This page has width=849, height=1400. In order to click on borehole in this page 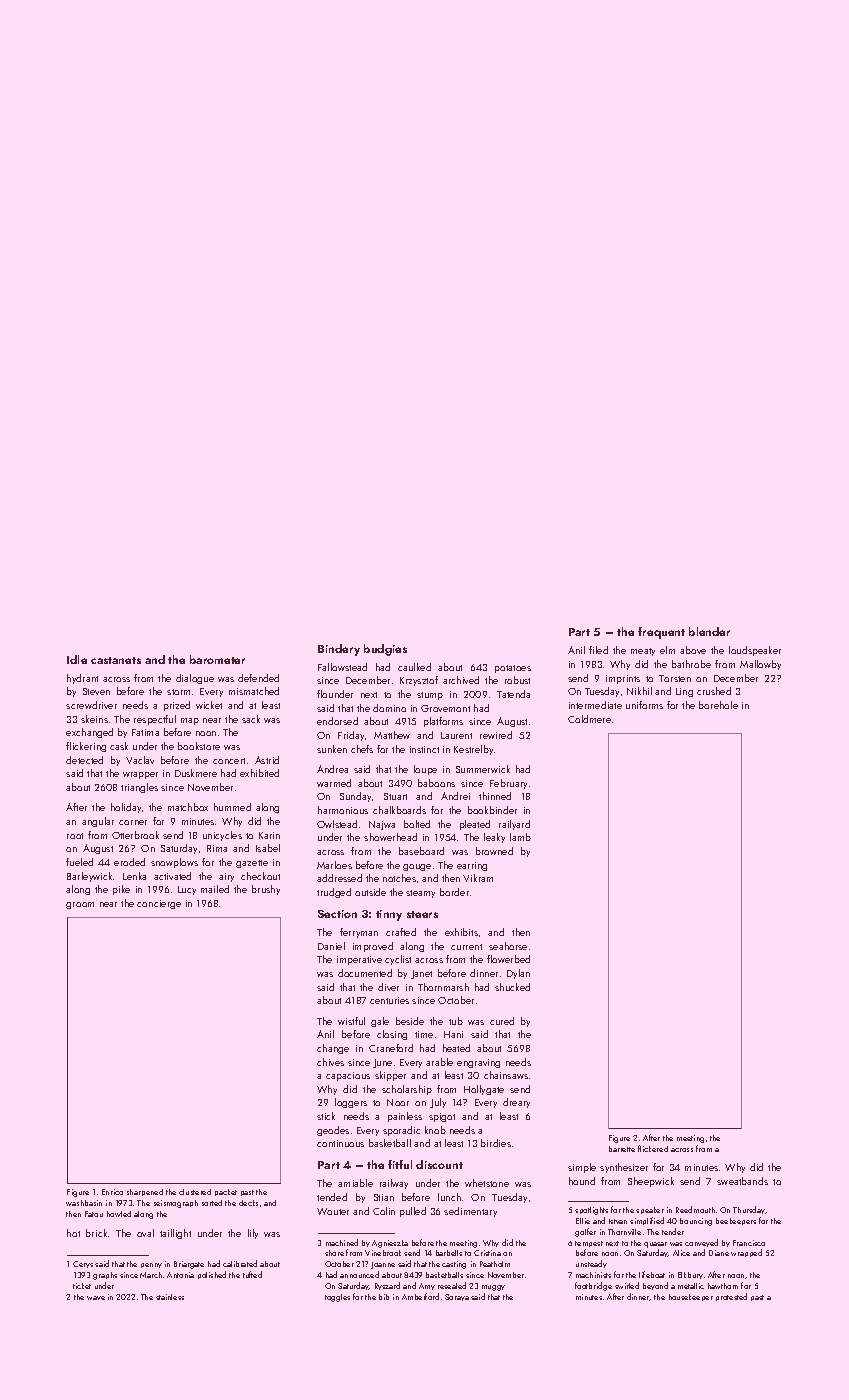, I will do `click(718, 705)`.
